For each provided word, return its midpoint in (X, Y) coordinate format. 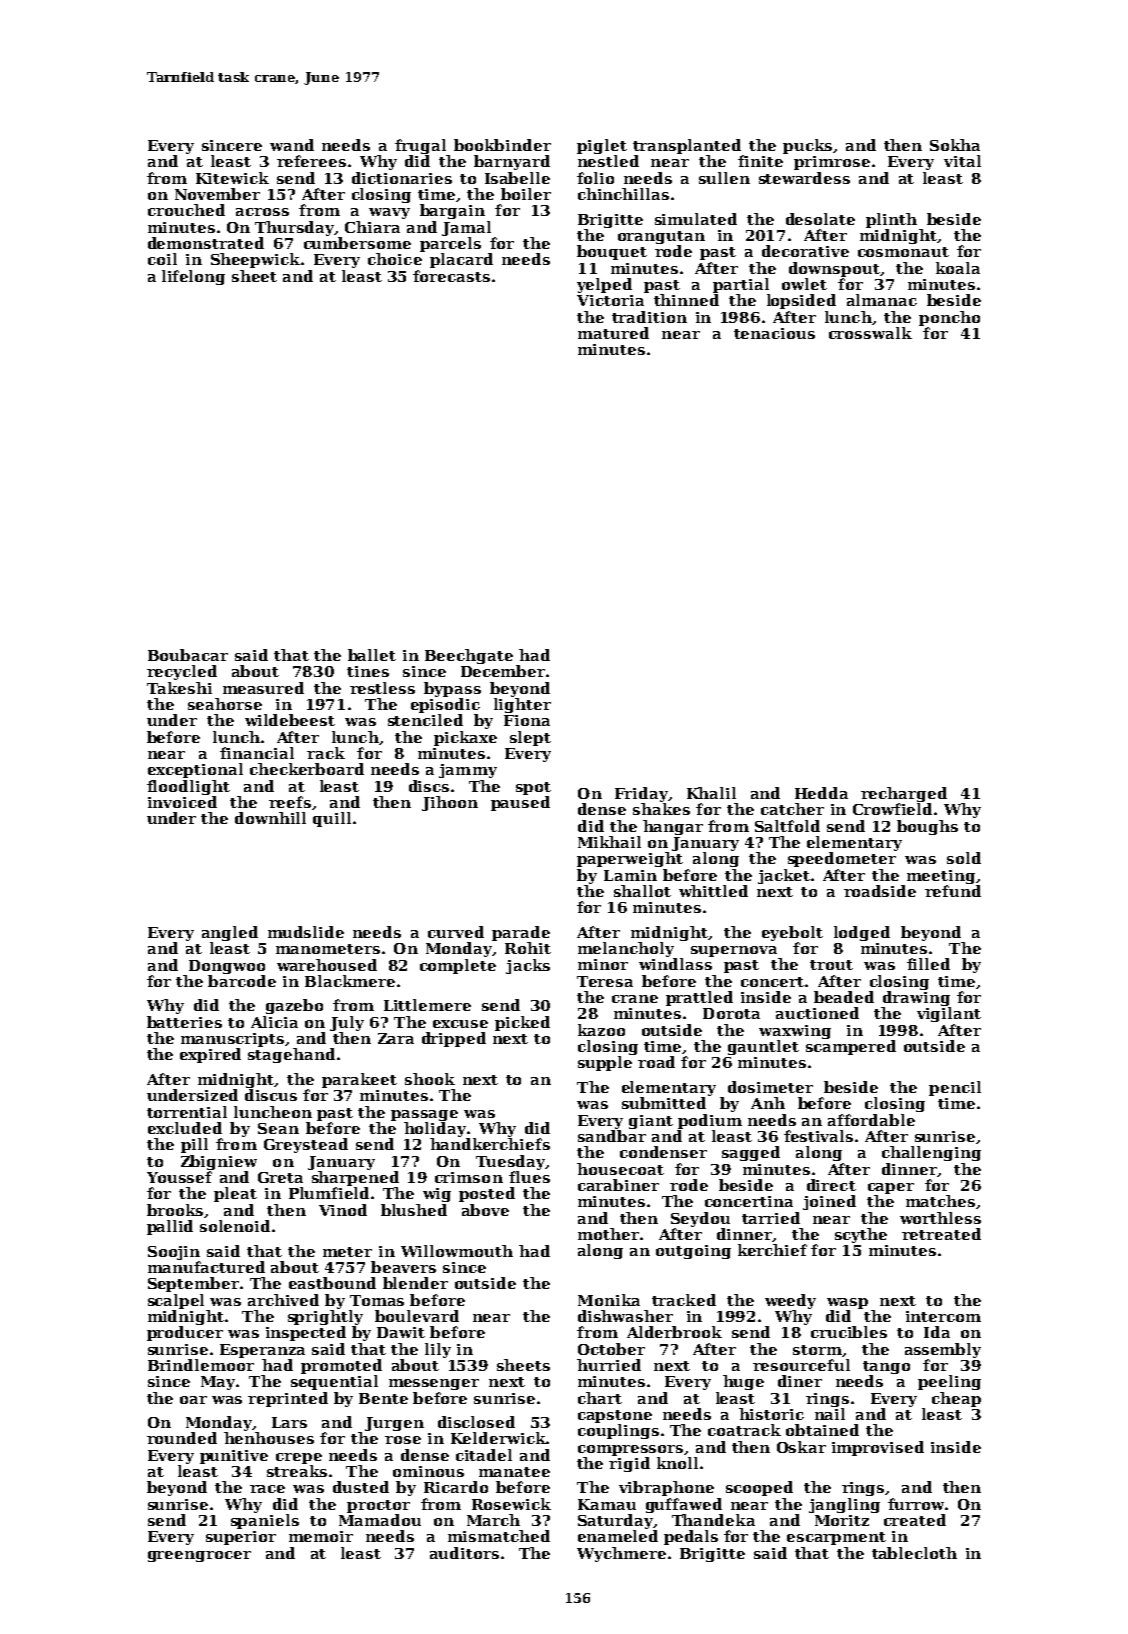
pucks (807, 146)
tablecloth (914, 1553)
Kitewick (232, 178)
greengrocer (199, 1556)
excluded (185, 1128)
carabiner (618, 1185)
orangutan (661, 237)
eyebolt (792, 933)
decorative (805, 251)
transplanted (687, 146)
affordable (871, 1120)
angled (230, 933)
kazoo (601, 1030)
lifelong (193, 277)
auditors (464, 1553)
